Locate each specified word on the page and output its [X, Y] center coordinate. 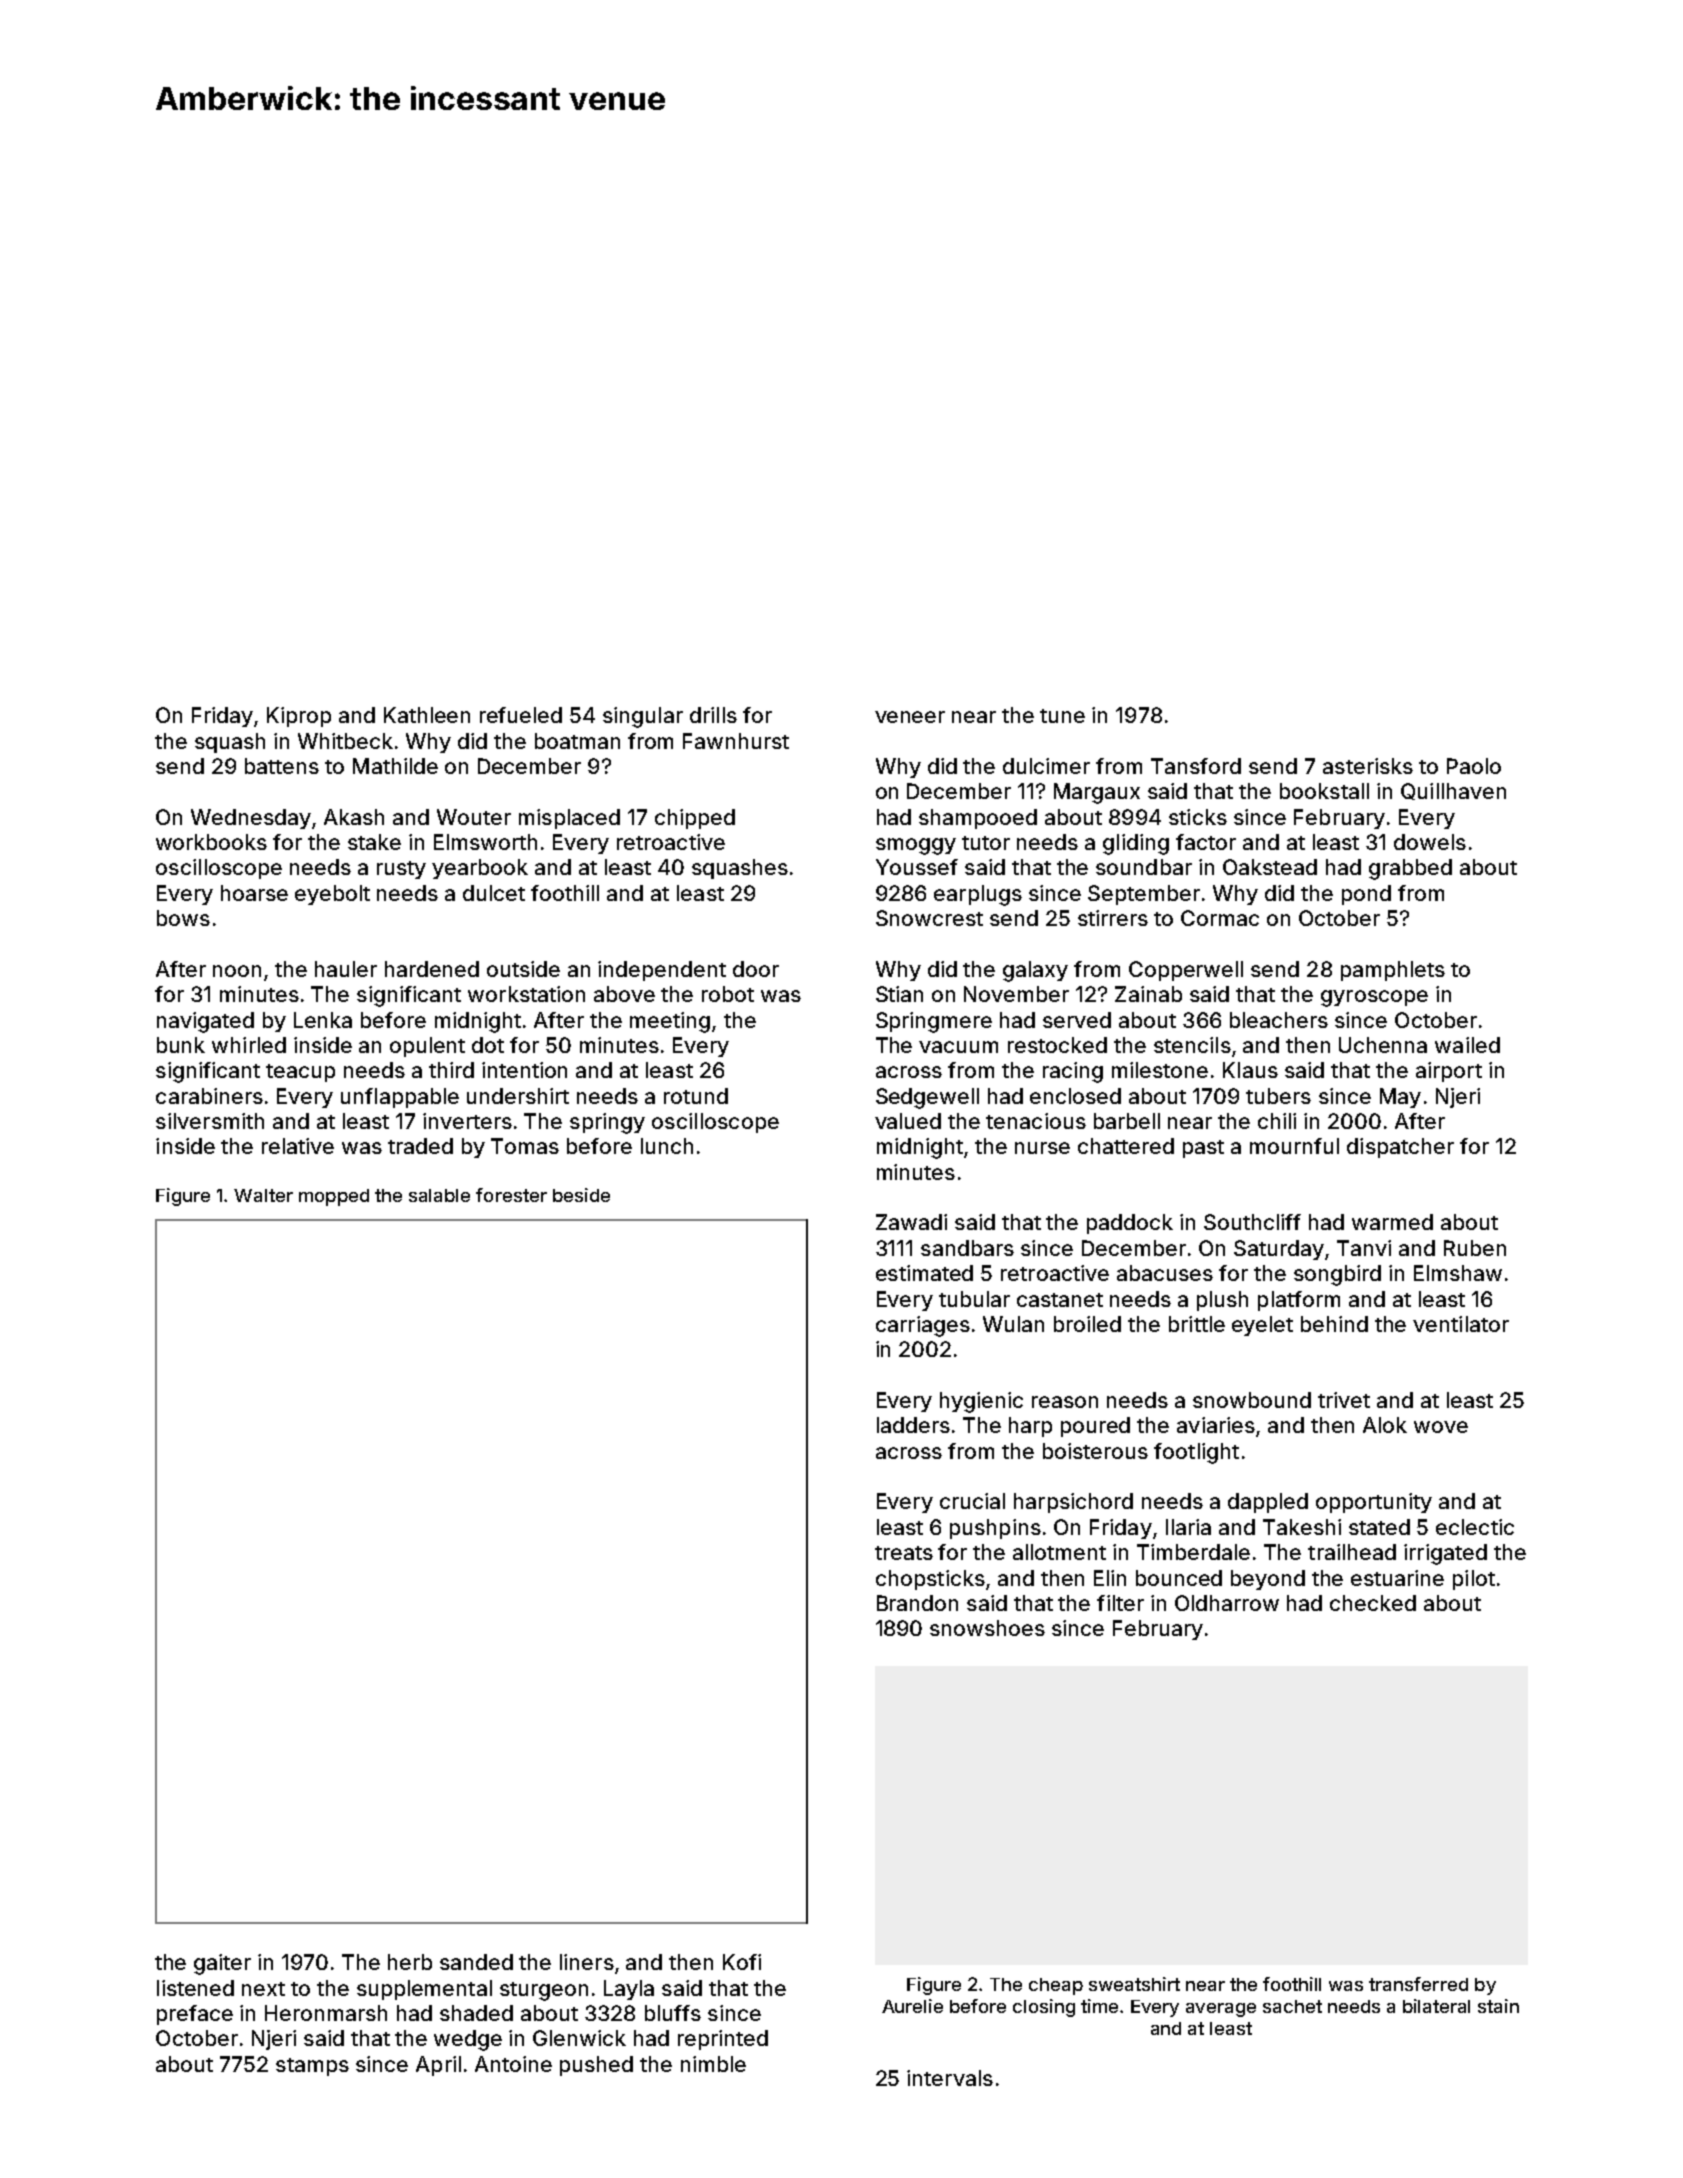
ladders [913, 1425]
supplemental [424, 1990]
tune [1062, 716]
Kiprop [299, 717]
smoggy [916, 846]
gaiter [222, 1964]
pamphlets [1393, 971]
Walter [263, 1195]
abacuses [1165, 1273]
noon [237, 971]
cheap [1056, 1986]
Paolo [1474, 766]
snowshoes [987, 1628]
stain [1498, 2006]
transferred [1418, 1984]
